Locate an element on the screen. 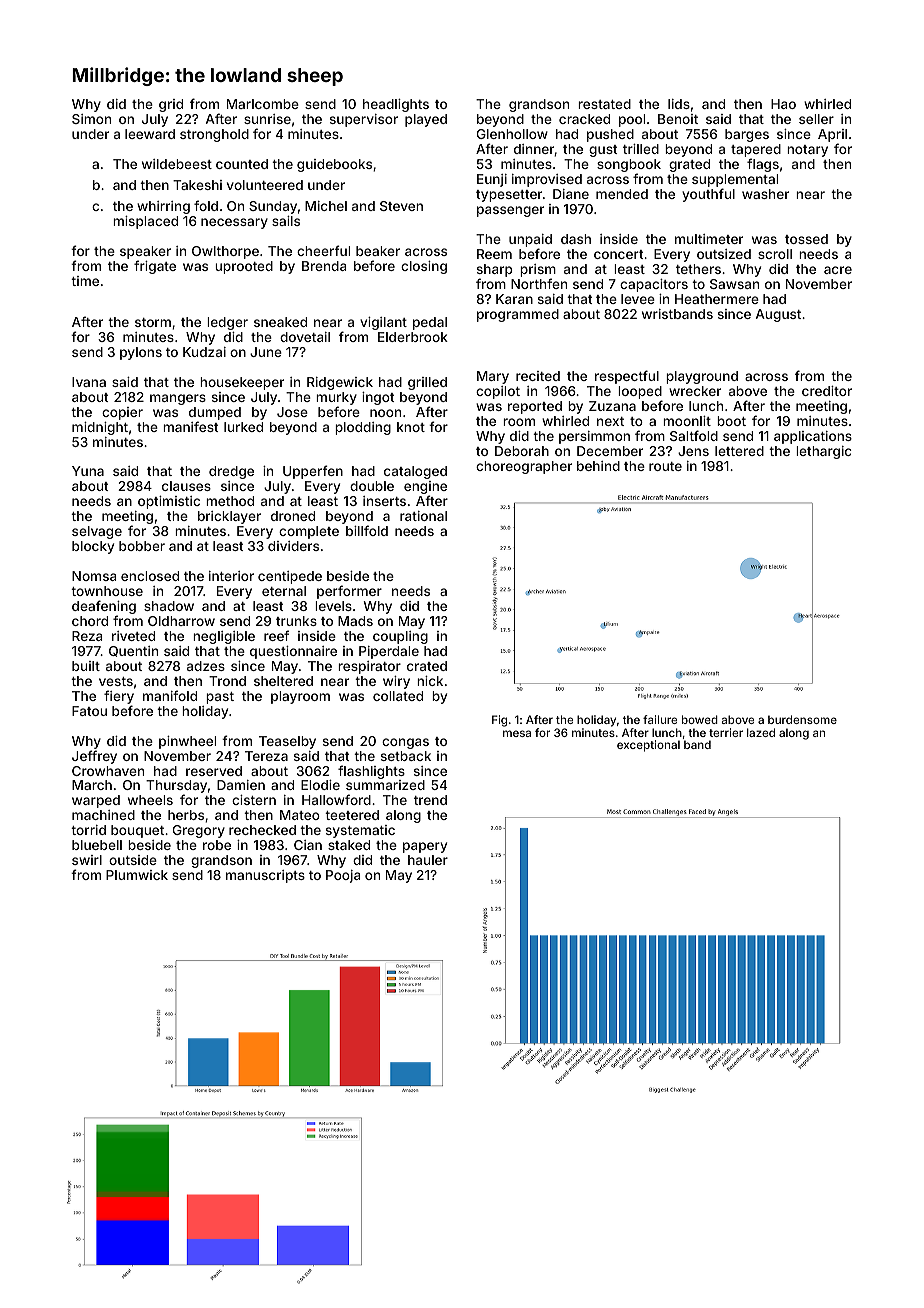  behind is located at coordinates (598, 466).
